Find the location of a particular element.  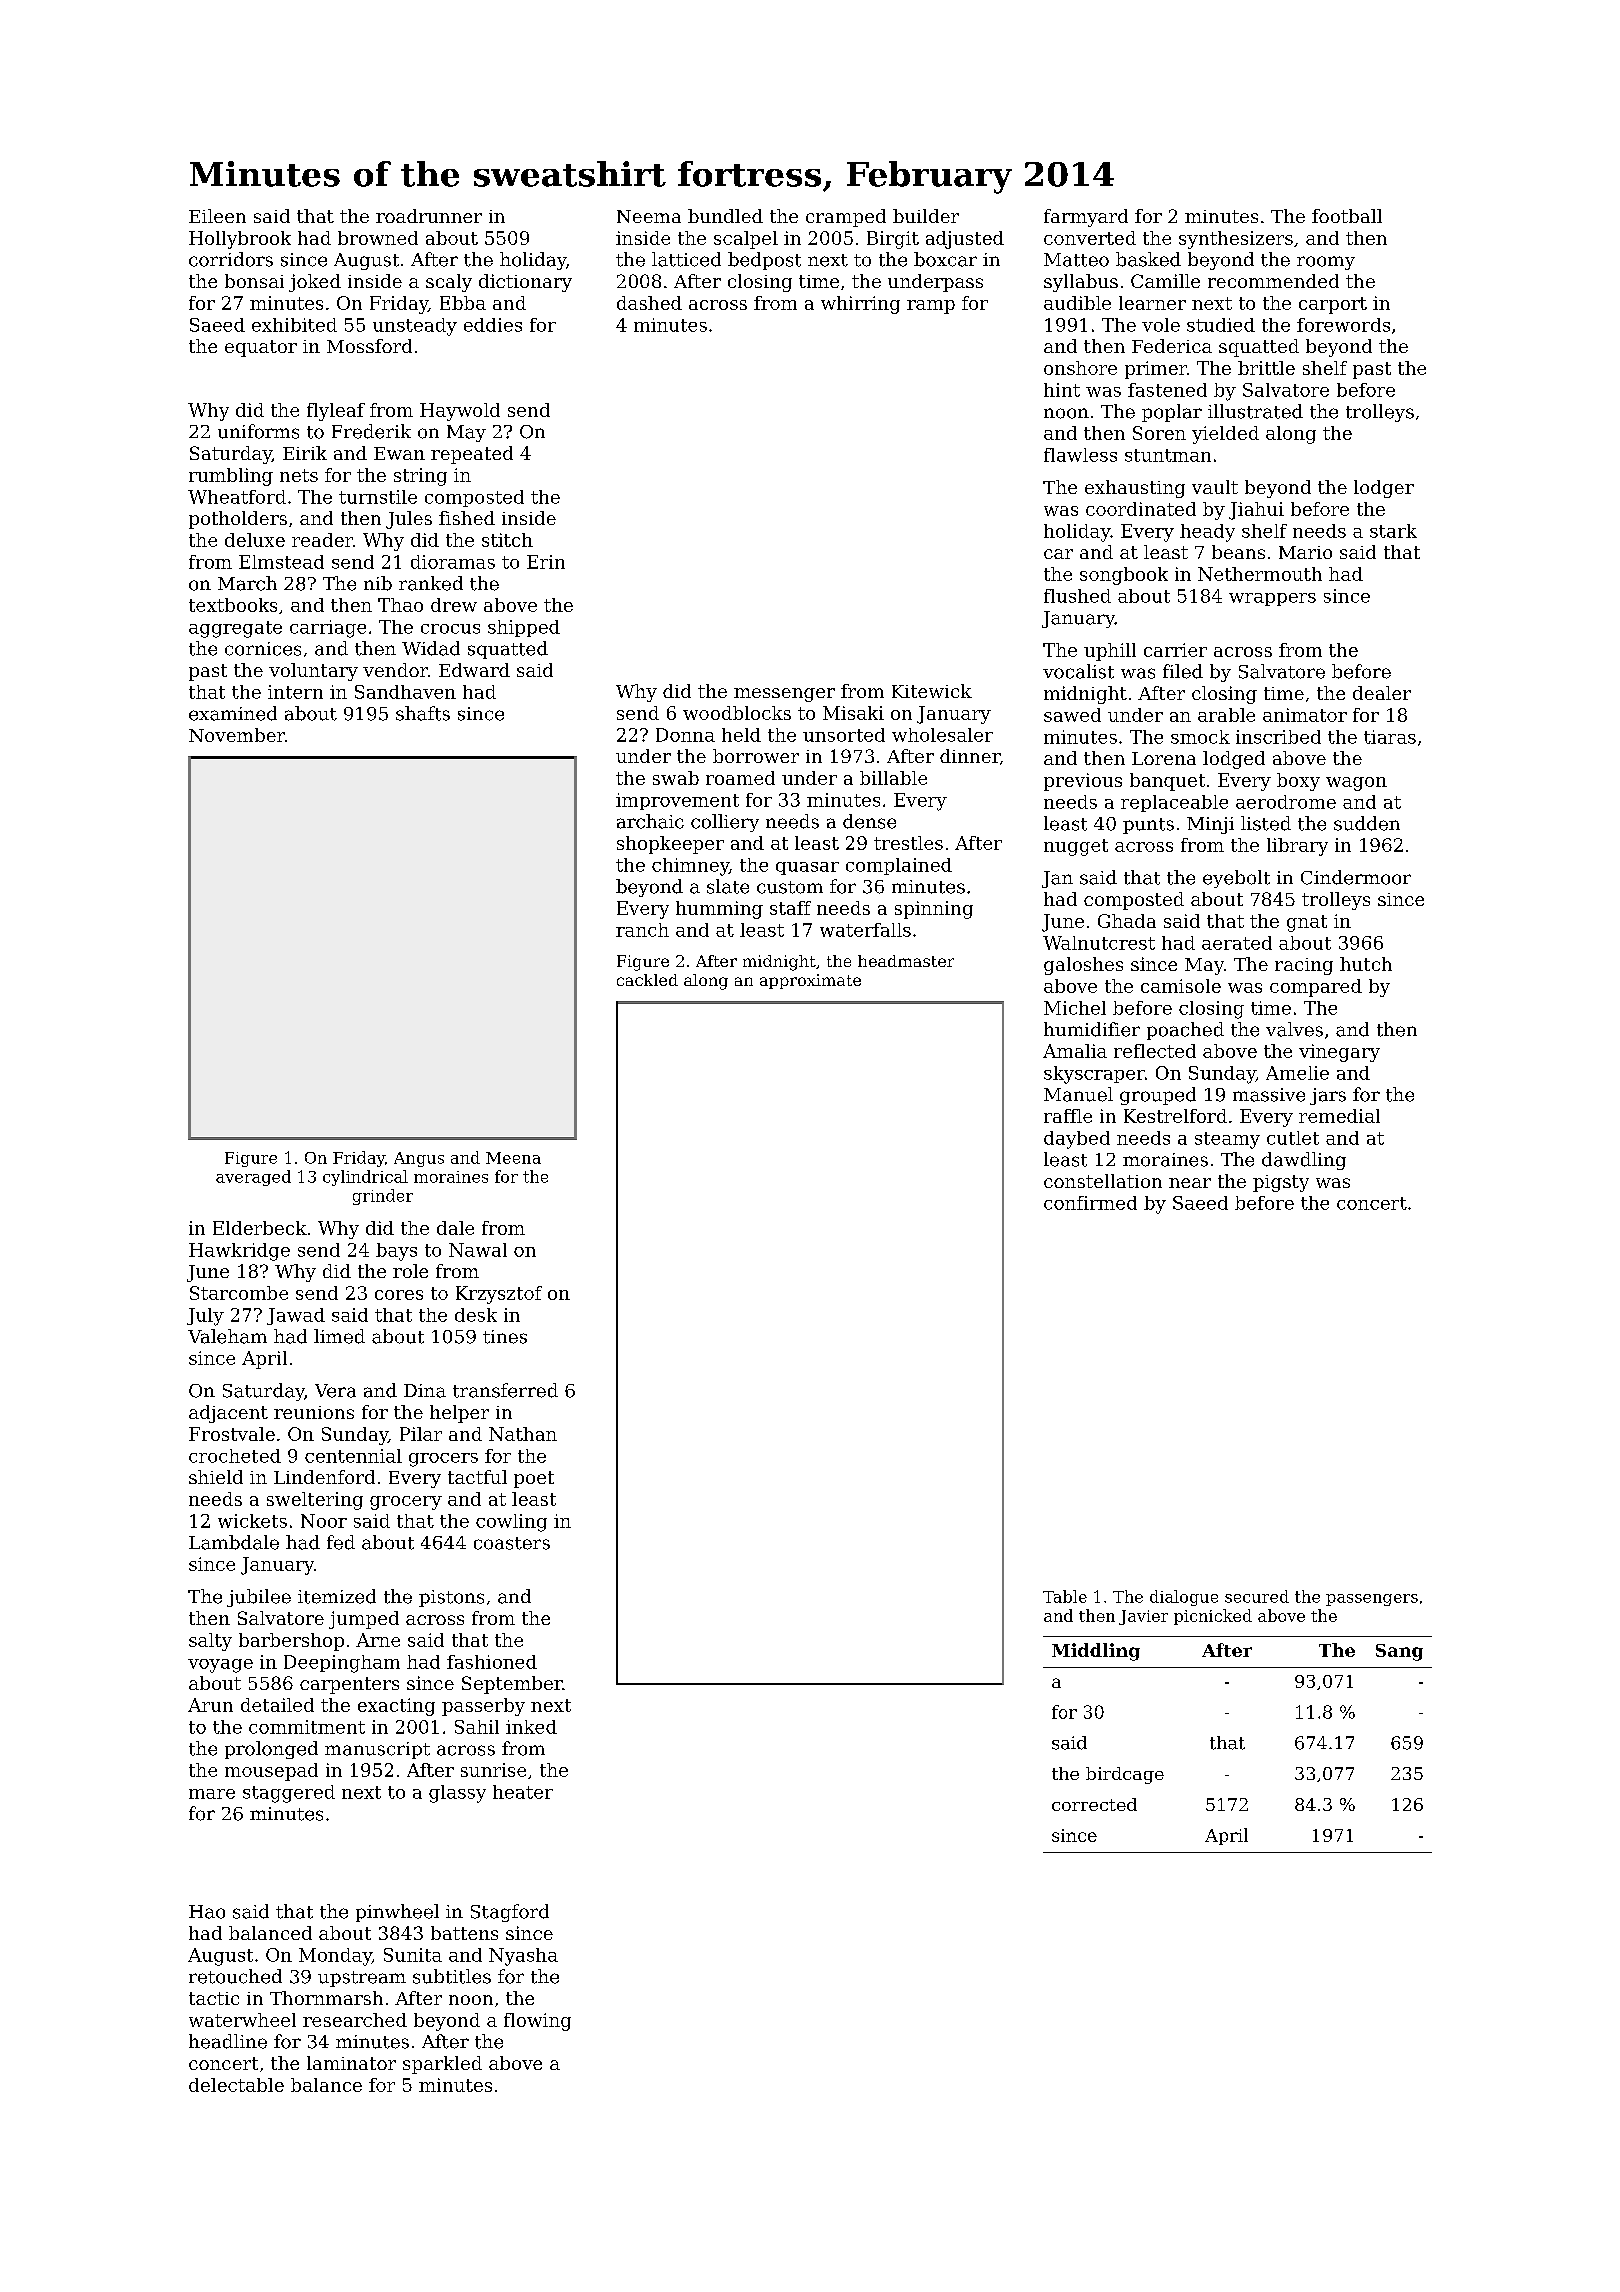

Nathan is located at coordinates (523, 1434).
